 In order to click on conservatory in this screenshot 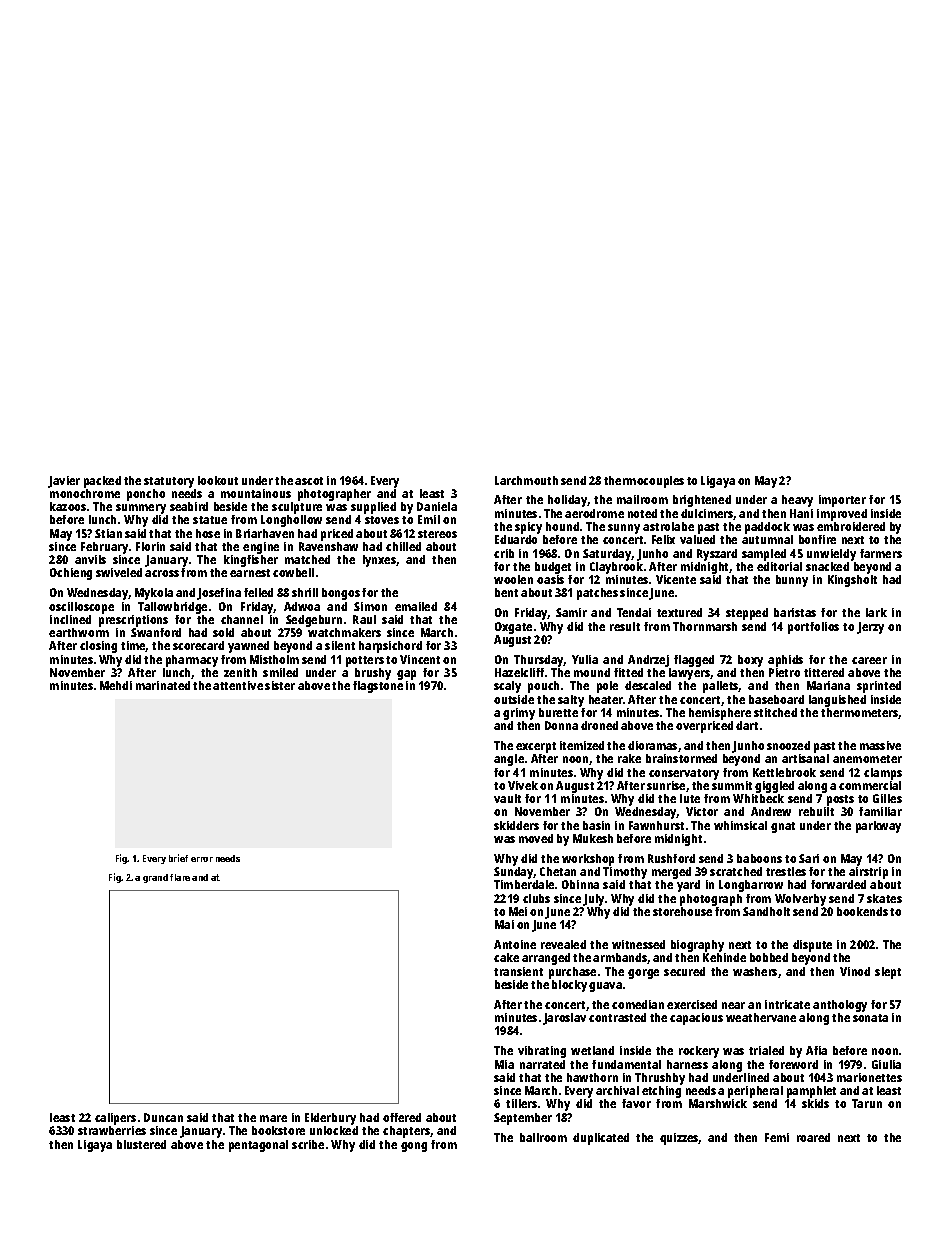, I will do `click(684, 774)`.
